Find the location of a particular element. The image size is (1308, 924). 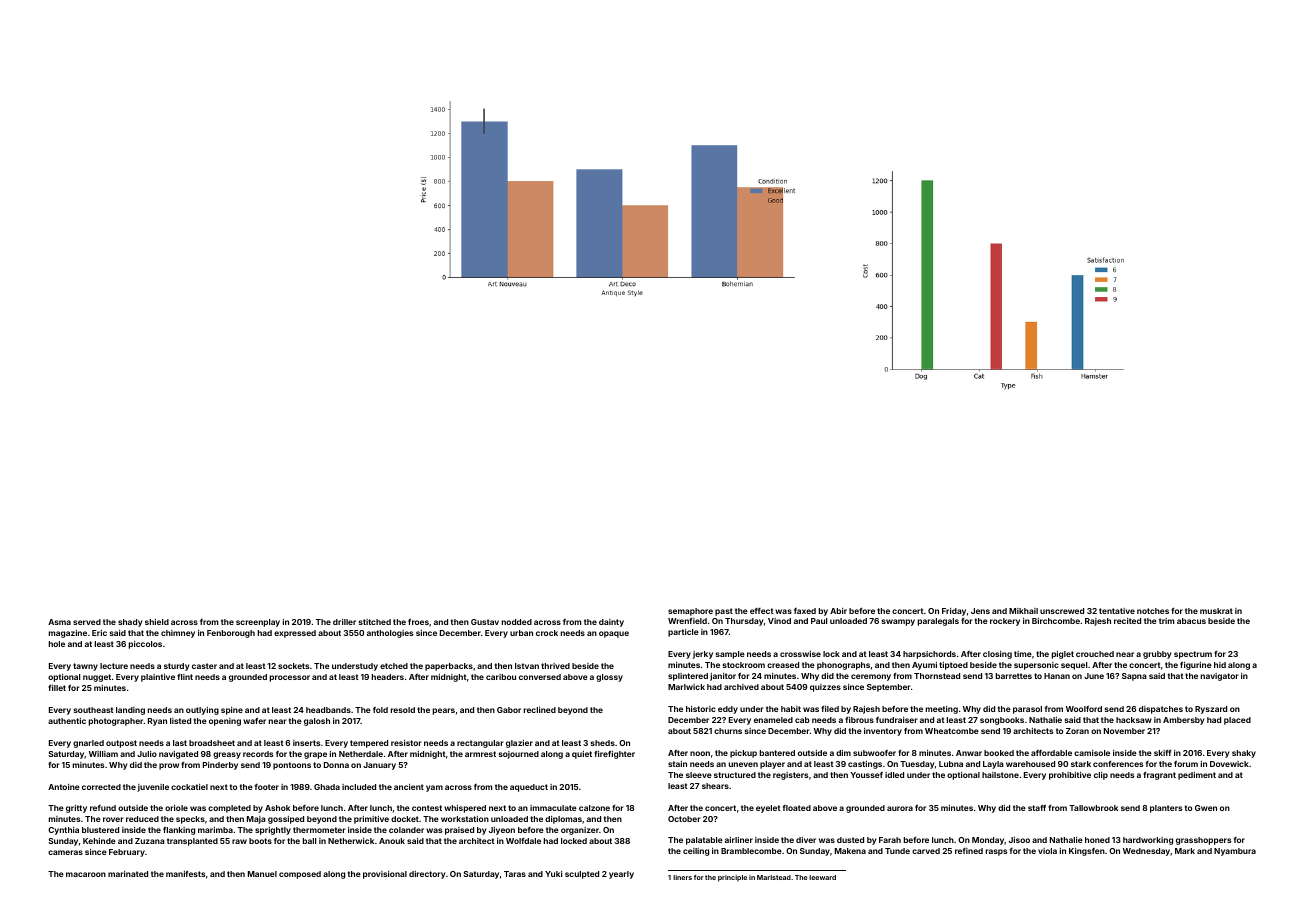

specks is located at coordinates (190, 820).
